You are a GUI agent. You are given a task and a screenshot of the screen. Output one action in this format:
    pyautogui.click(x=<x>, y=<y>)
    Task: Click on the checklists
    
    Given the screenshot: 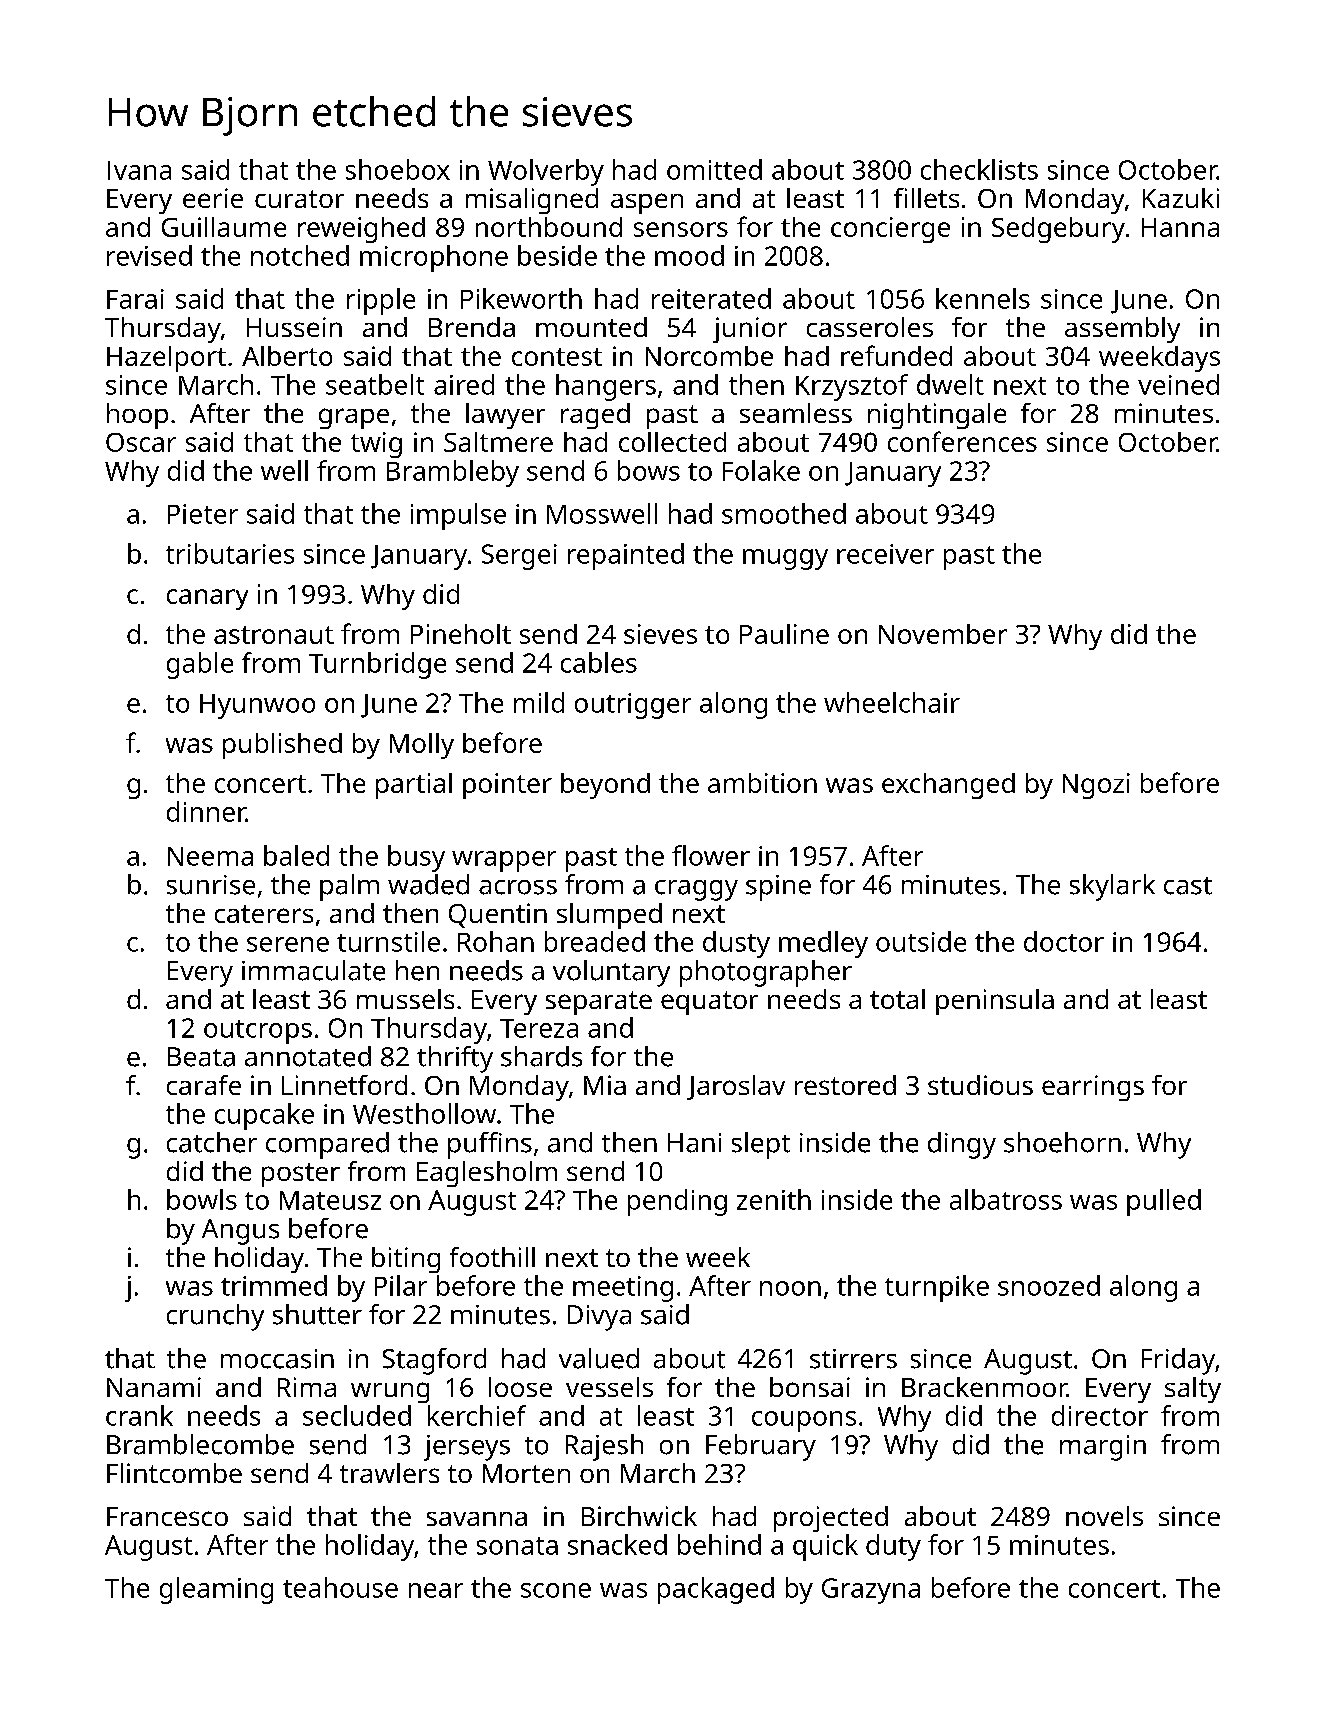 What is the action you would take?
    pyautogui.click(x=979, y=169)
